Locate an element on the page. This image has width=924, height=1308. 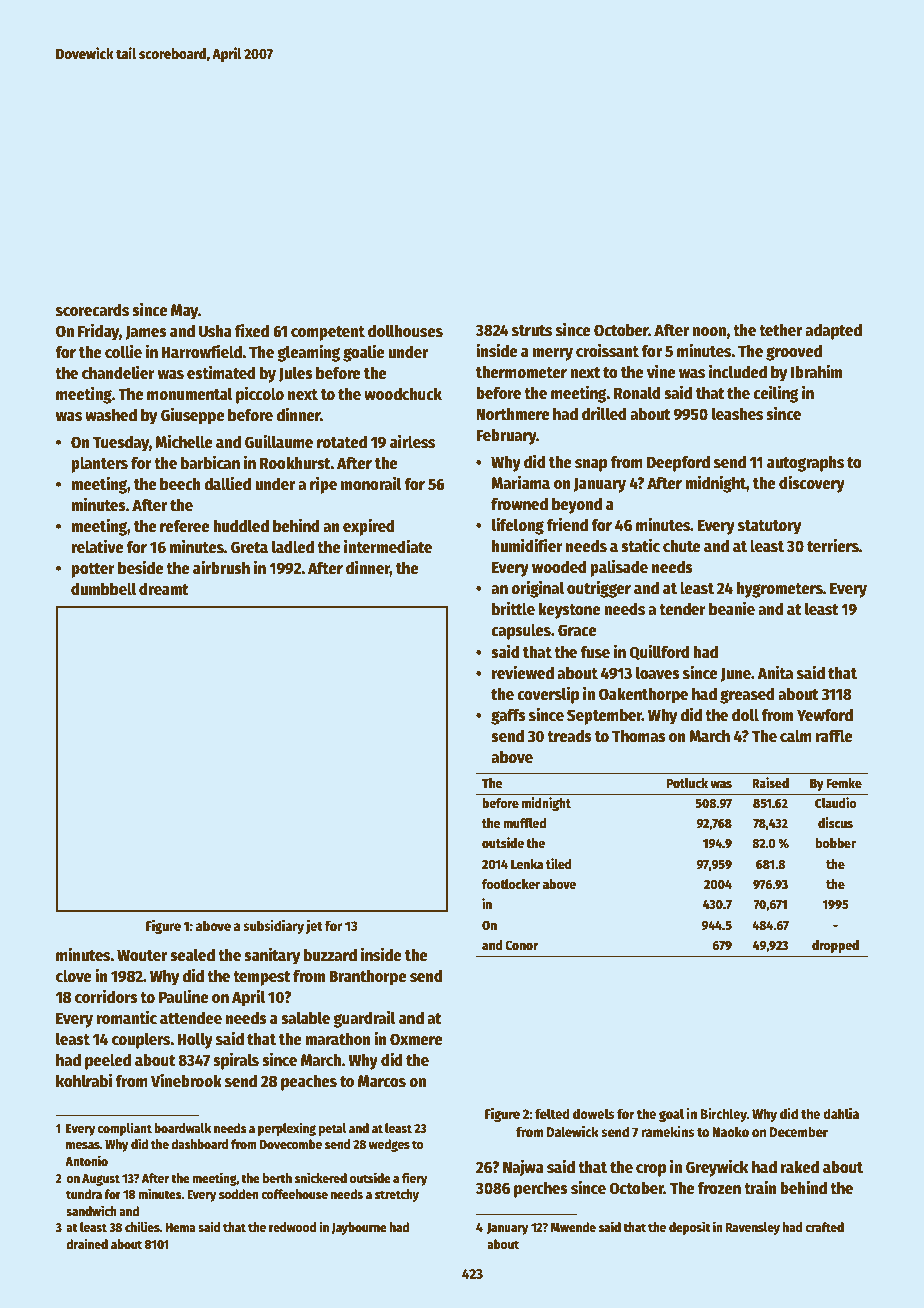
scorecards is located at coordinates (92, 310).
